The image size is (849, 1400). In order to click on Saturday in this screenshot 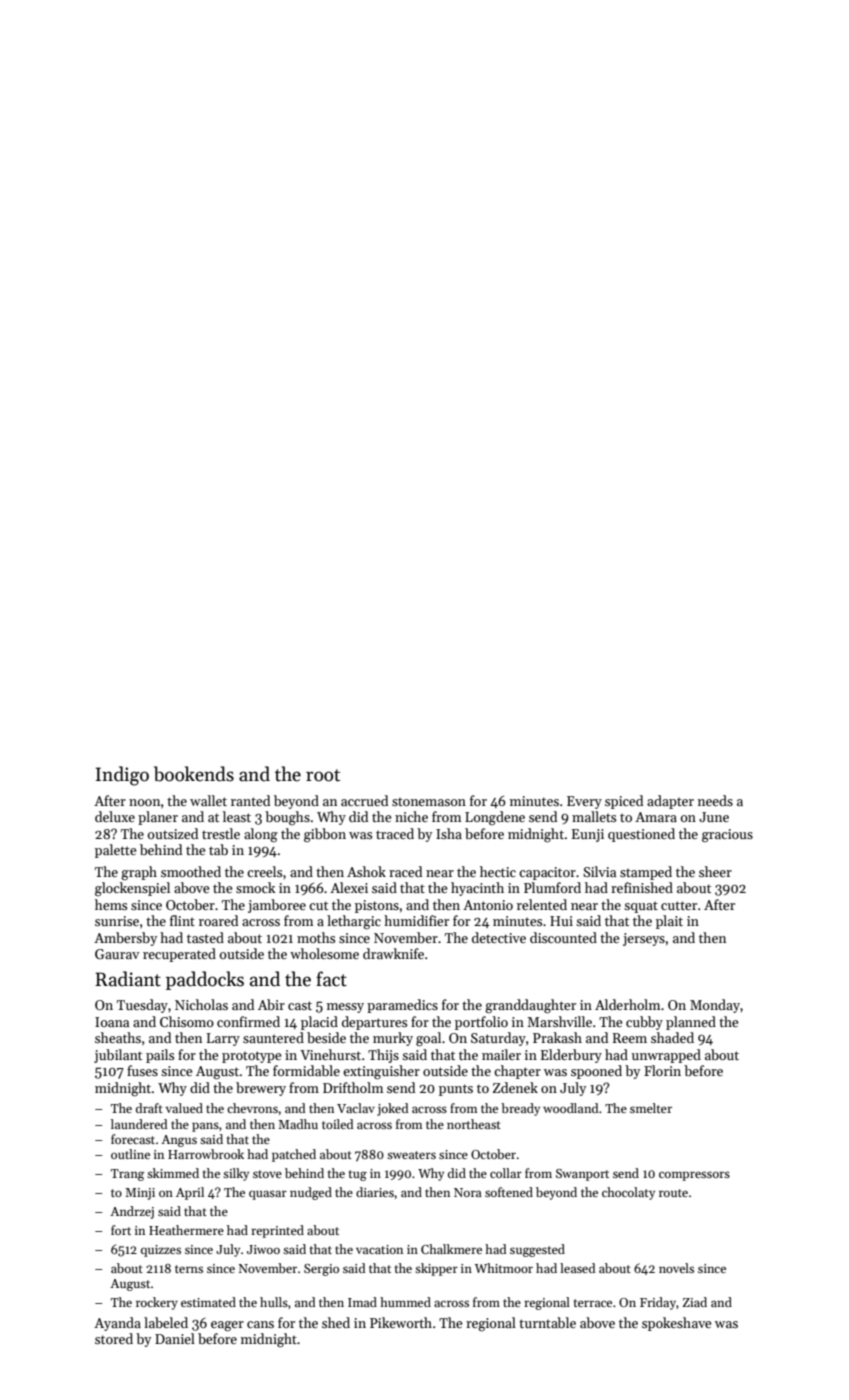, I will do `click(498, 1039)`.
